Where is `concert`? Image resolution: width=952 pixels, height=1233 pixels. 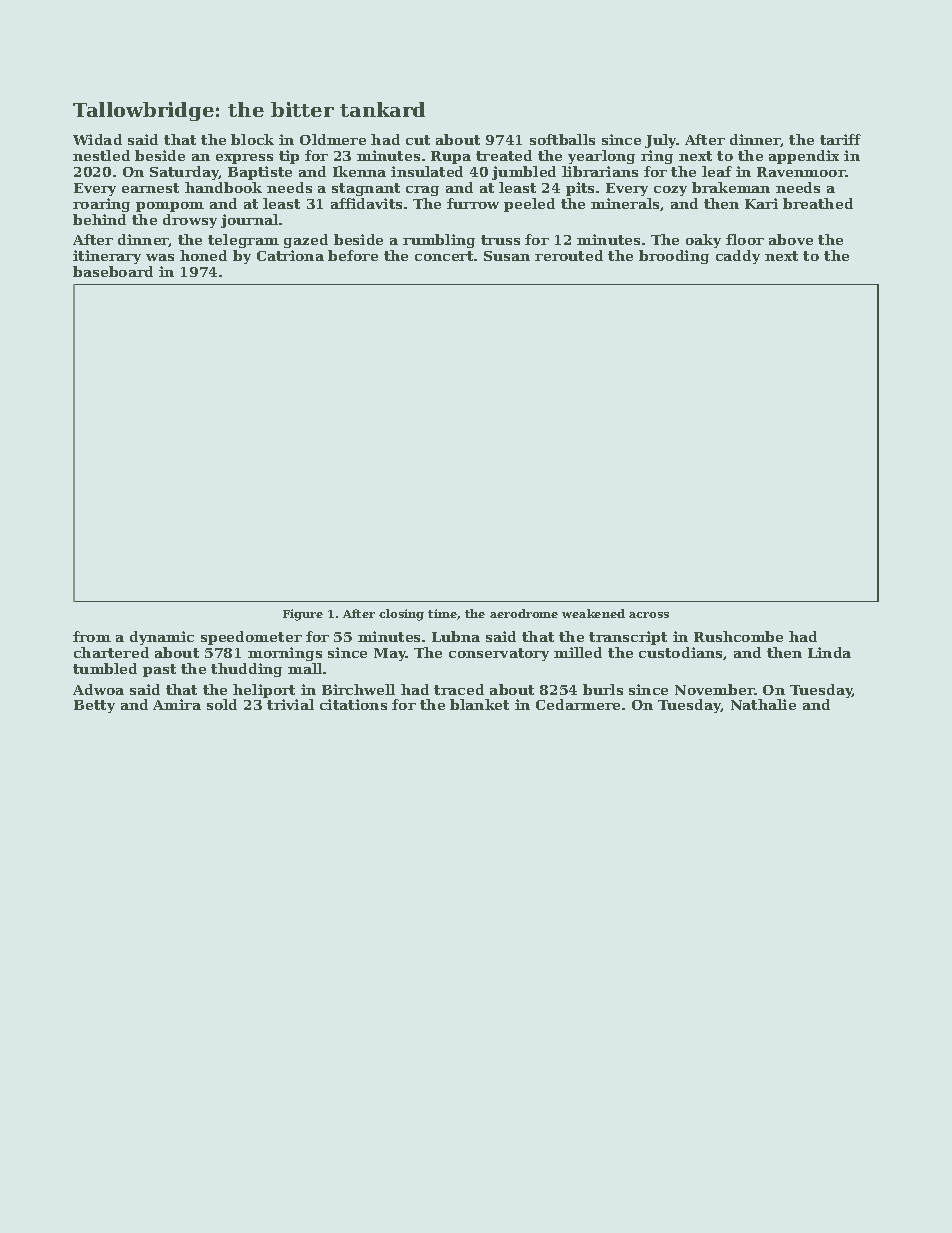 concert is located at coordinates (444, 256).
